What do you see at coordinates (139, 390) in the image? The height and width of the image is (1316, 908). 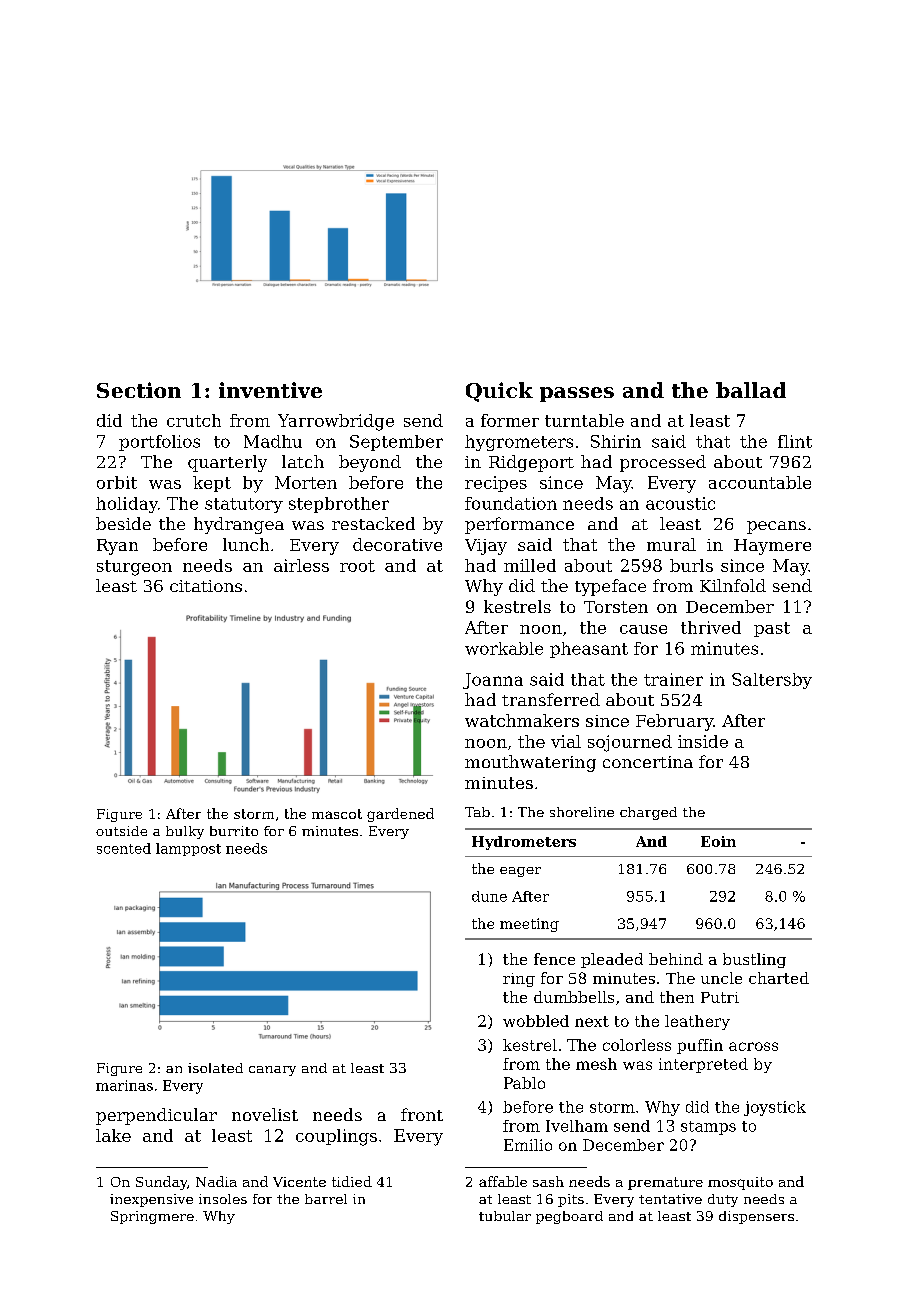 I see `Section` at bounding box center [139, 390].
